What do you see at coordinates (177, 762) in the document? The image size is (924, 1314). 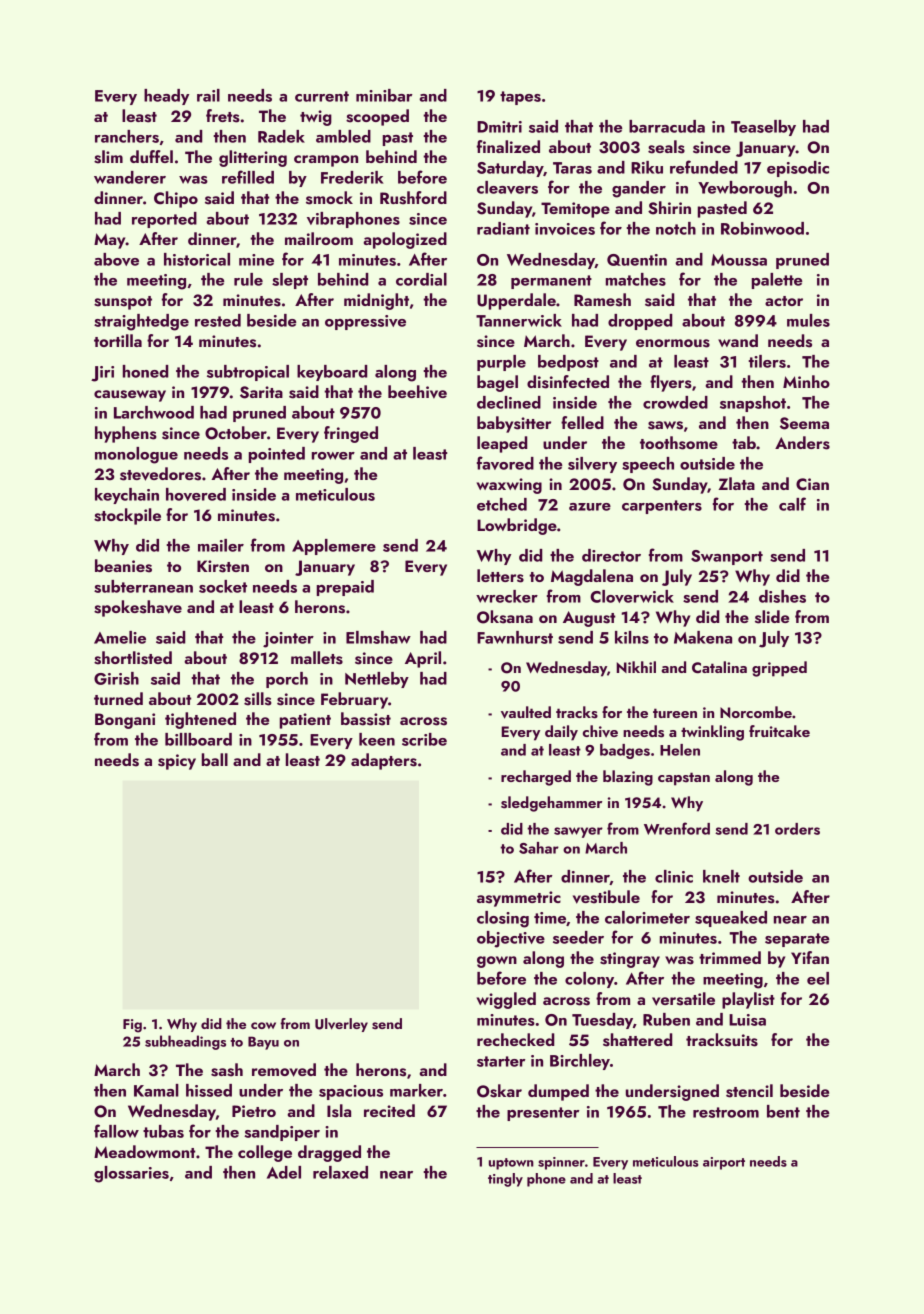 I see `spicy` at bounding box center [177, 762].
